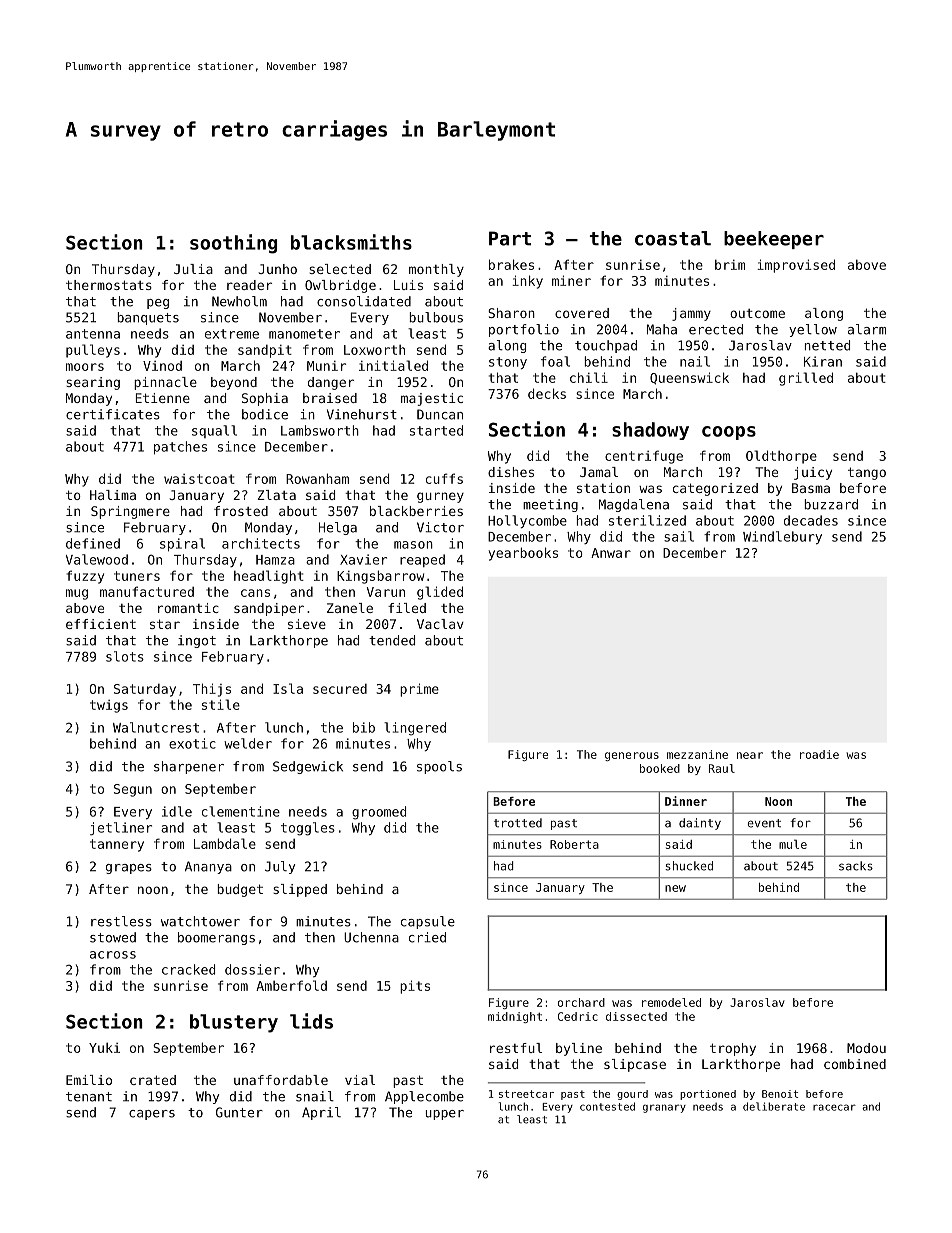 This image has height=1233, width=952. Describe the element at coordinates (757, 313) in the image. I see `outcome` at that location.
